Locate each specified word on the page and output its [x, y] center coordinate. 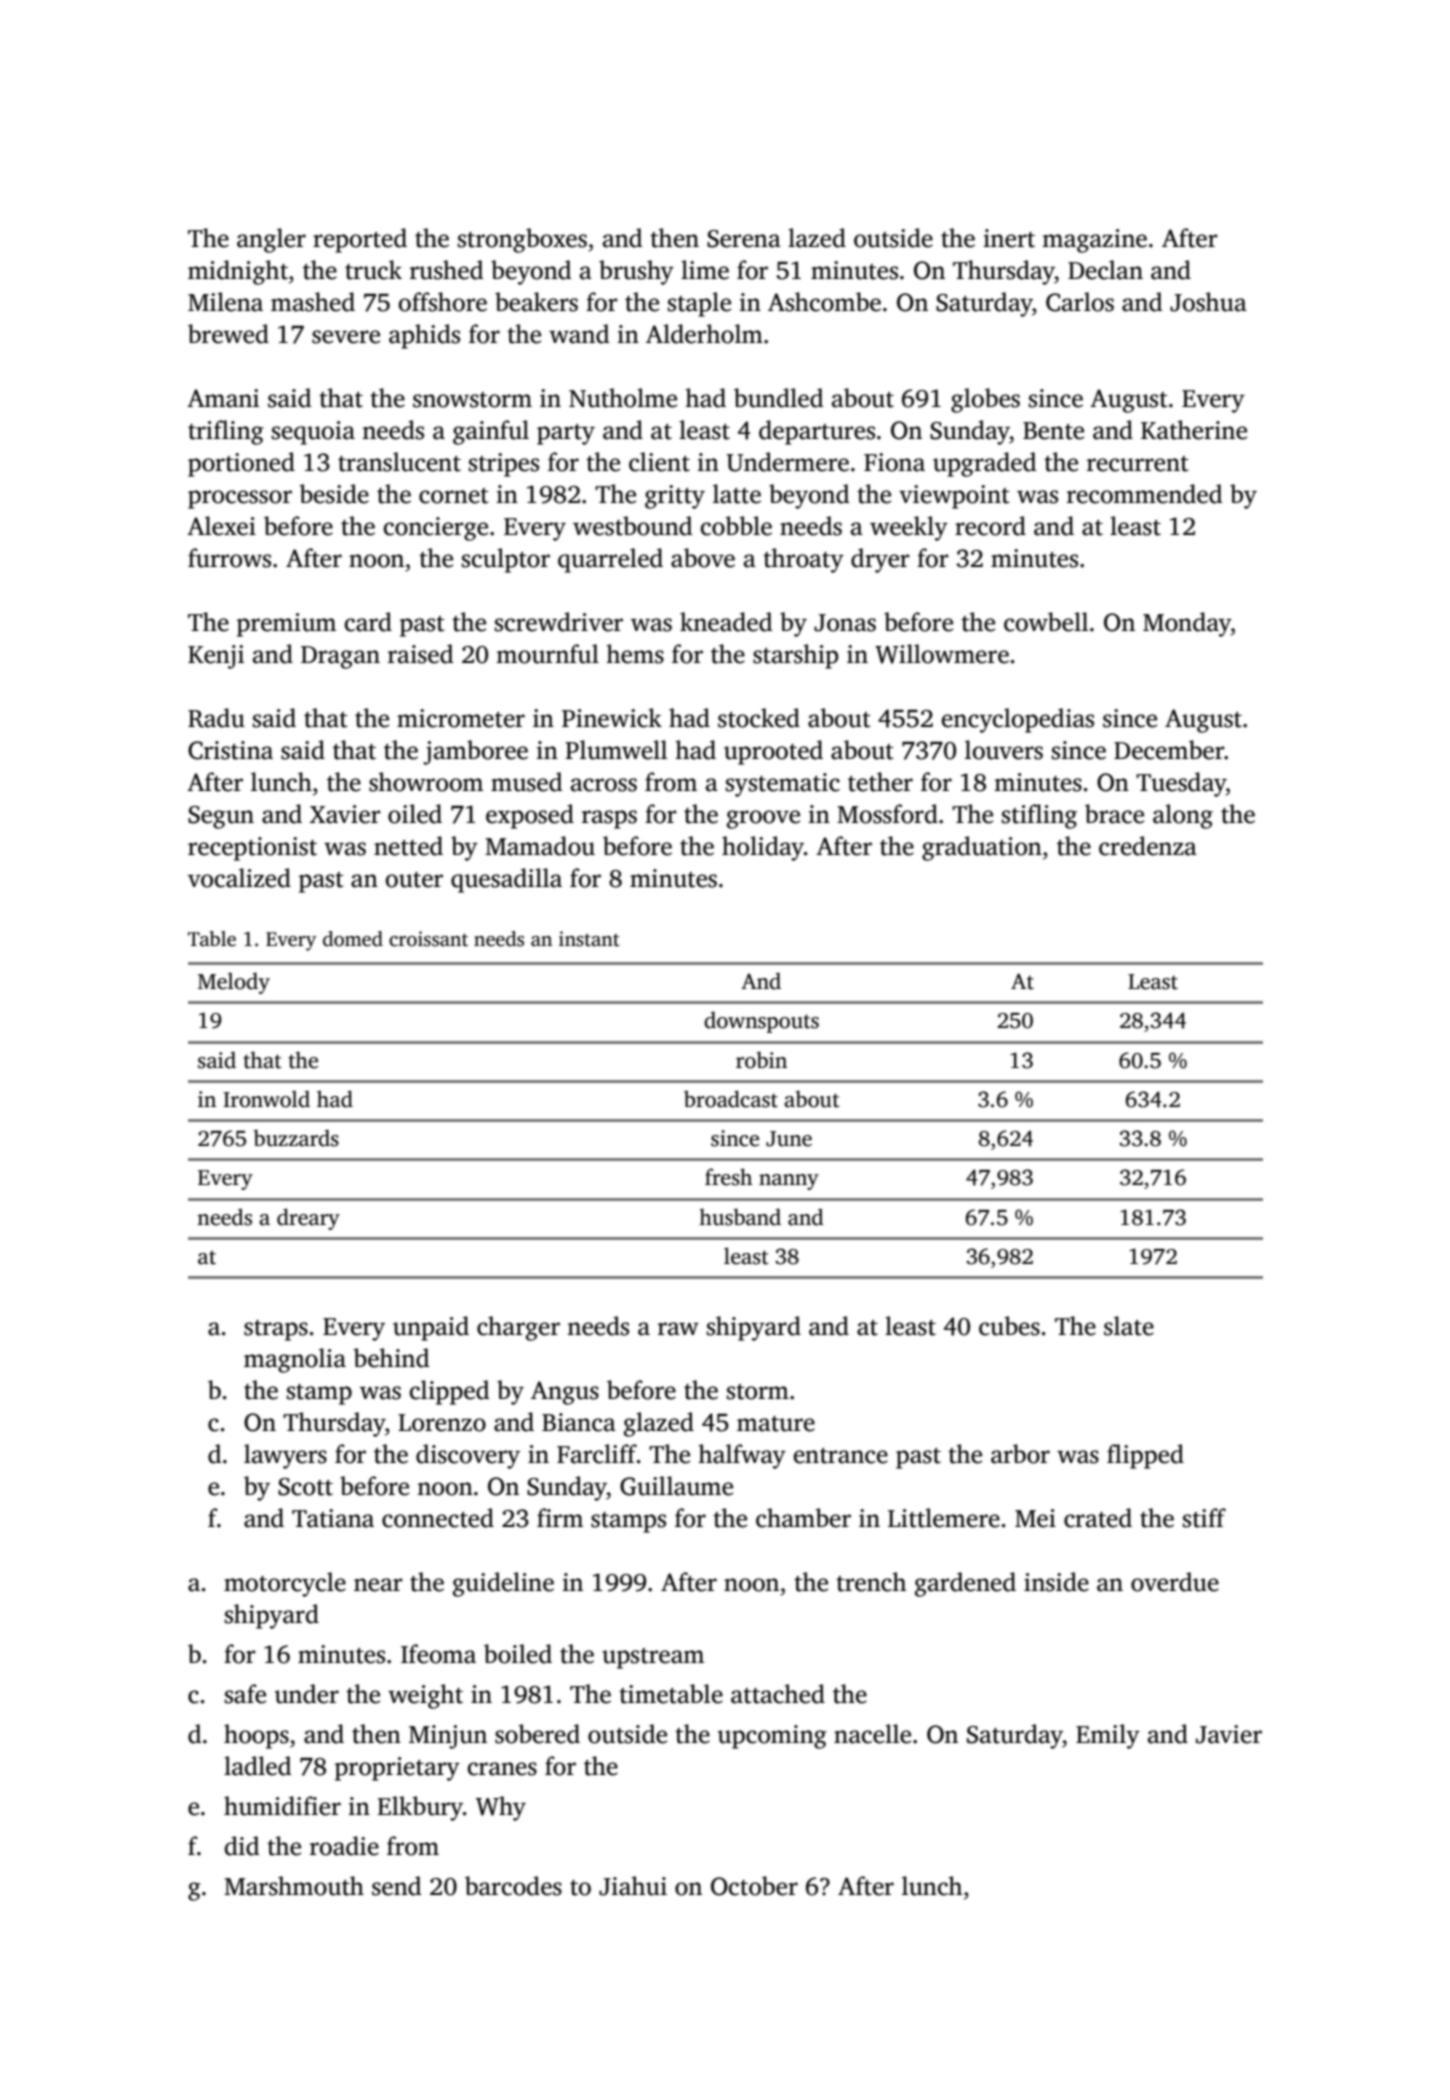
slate [1129, 1326]
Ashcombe [824, 302]
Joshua [1208, 302]
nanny [789, 1182]
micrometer [461, 718]
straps [276, 1330]
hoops [256, 1736]
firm [560, 1517]
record [990, 526]
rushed [446, 270]
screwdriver [559, 622]
